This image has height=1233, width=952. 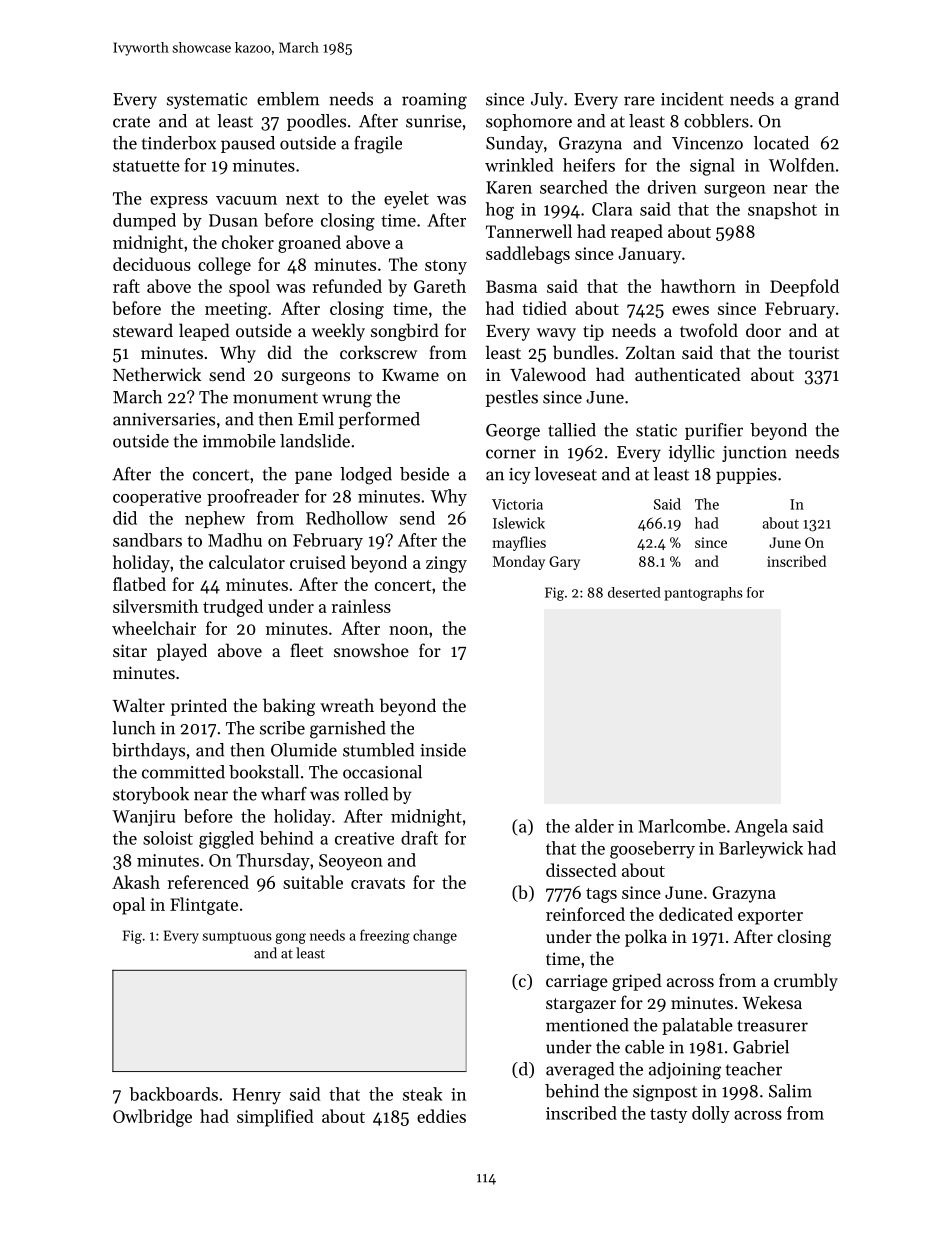 What do you see at coordinates (529, 231) in the image?
I see `Tannerwell` at bounding box center [529, 231].
